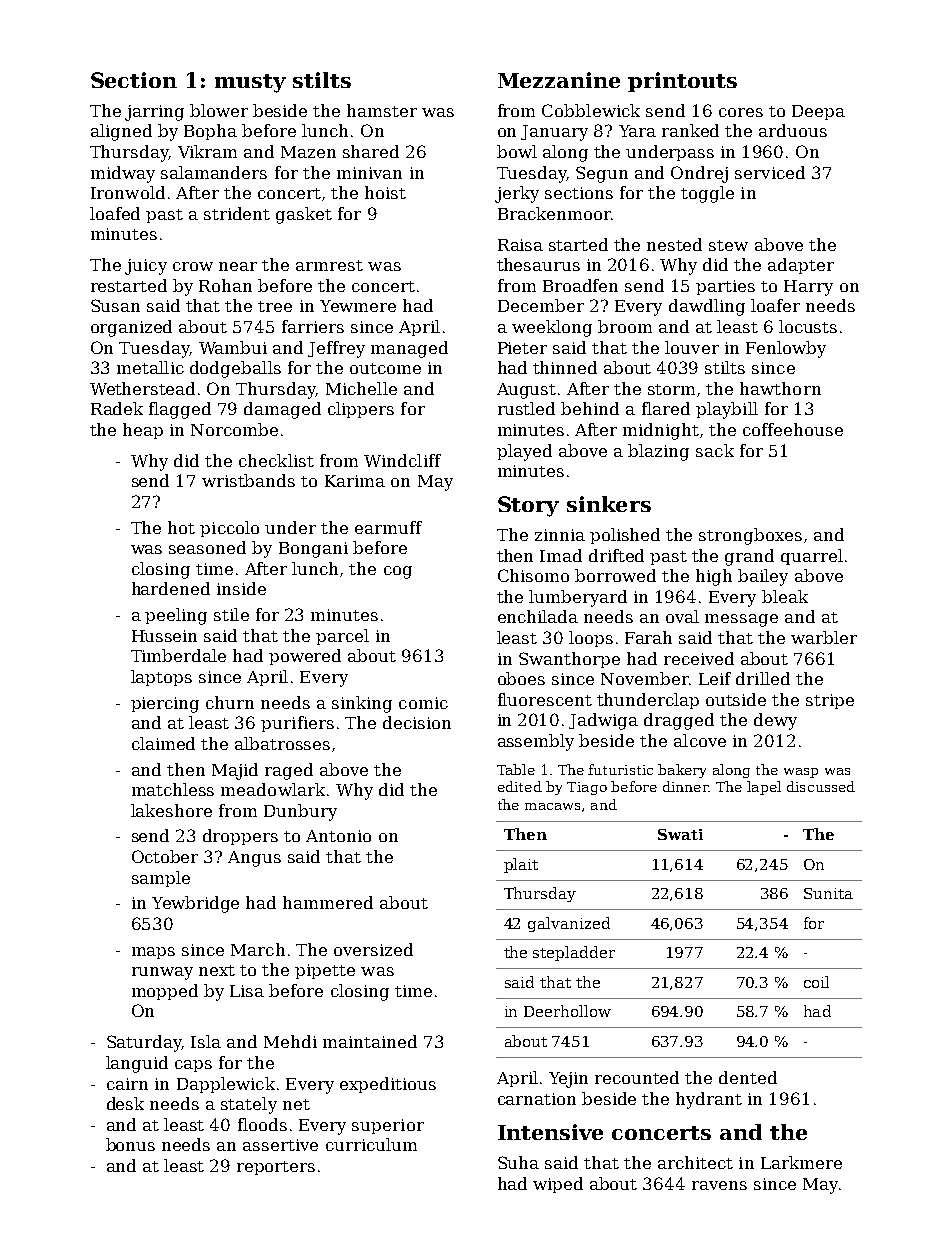  What do you see at coordinates (229, 529) in the page?
I see `piccolo` at bounding box center [229, 529].
